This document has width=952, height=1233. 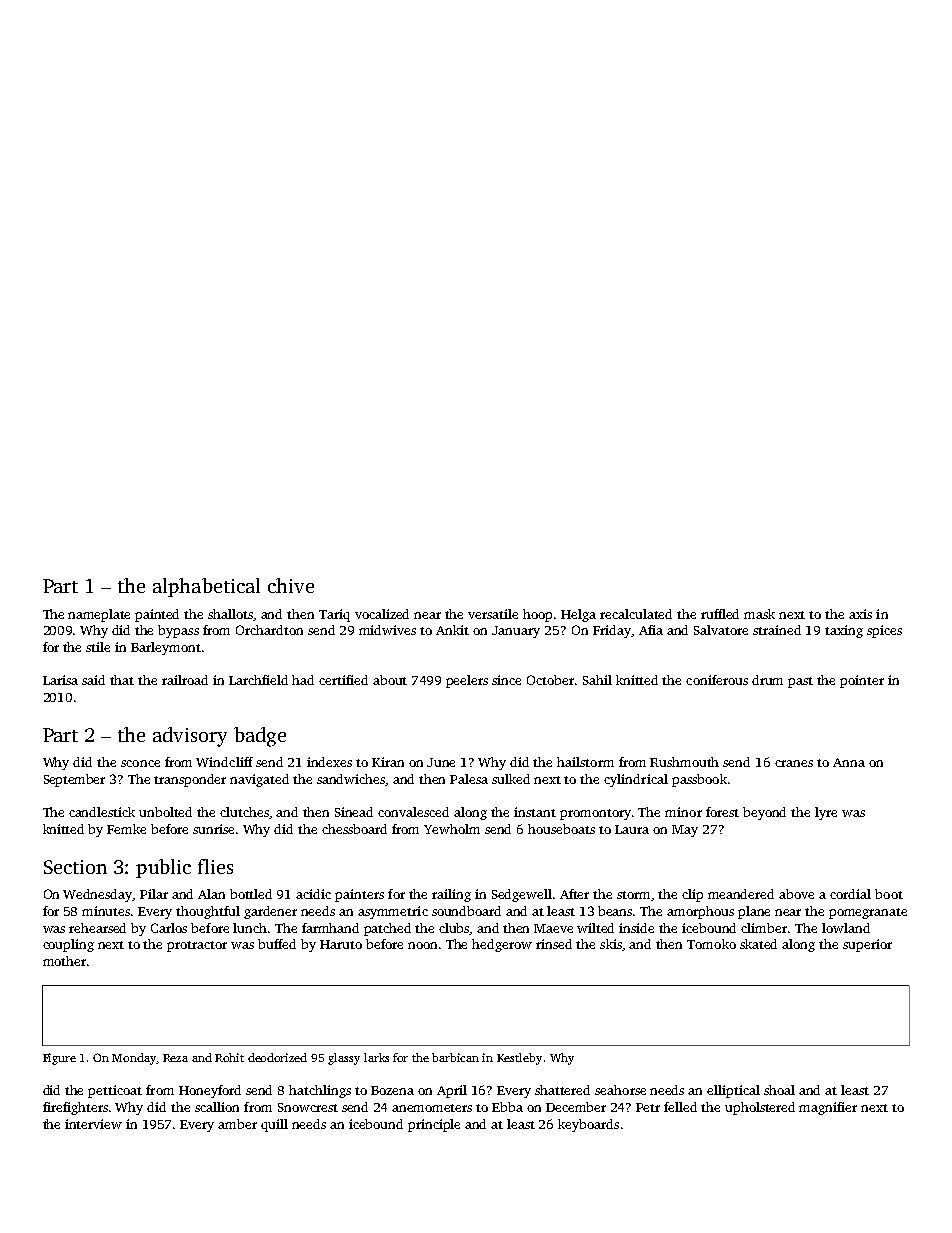 I want to click on Figure, so click(x=59, y=1059).
